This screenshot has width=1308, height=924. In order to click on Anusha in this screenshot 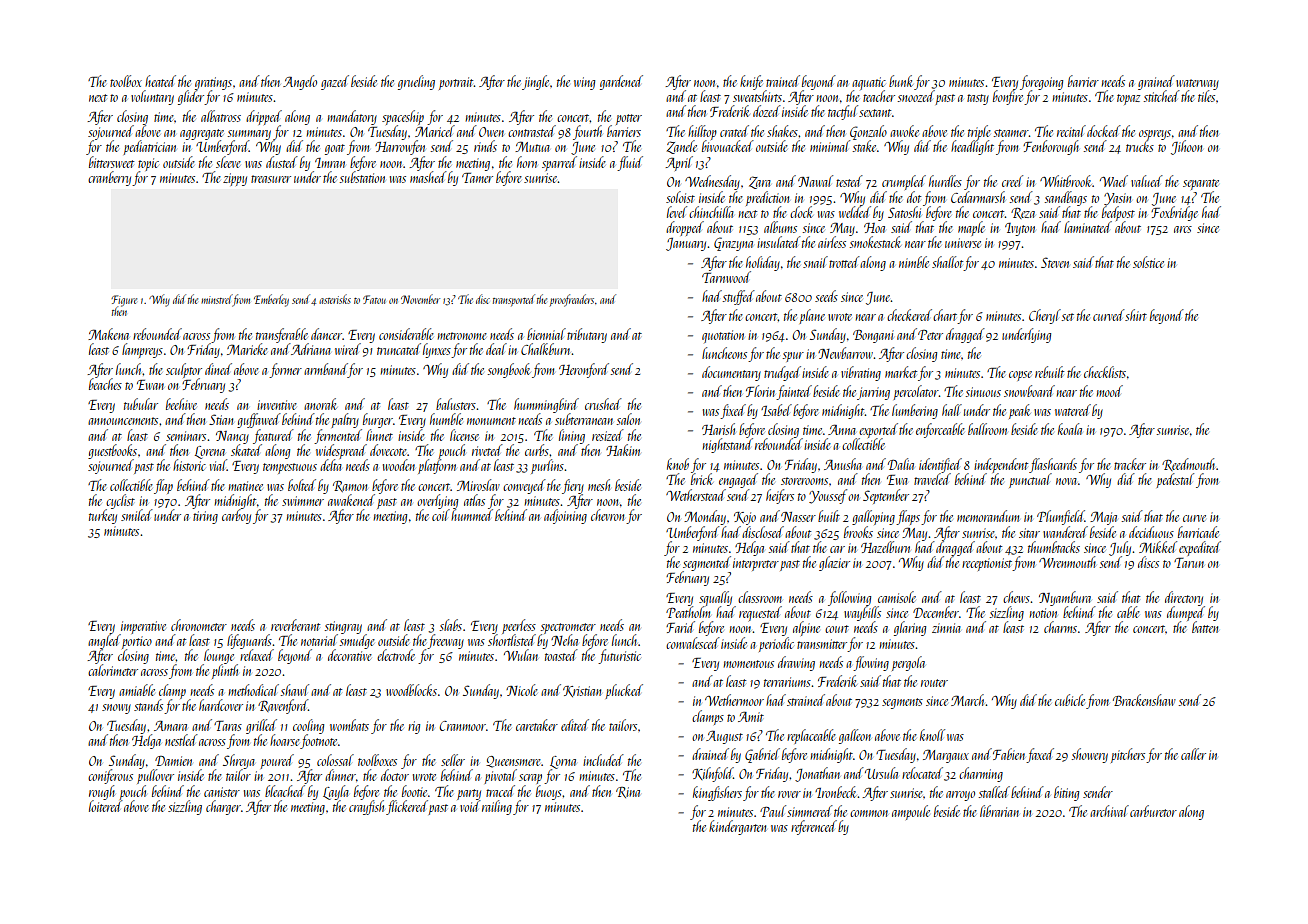, I will do `click(843, 464)`.
